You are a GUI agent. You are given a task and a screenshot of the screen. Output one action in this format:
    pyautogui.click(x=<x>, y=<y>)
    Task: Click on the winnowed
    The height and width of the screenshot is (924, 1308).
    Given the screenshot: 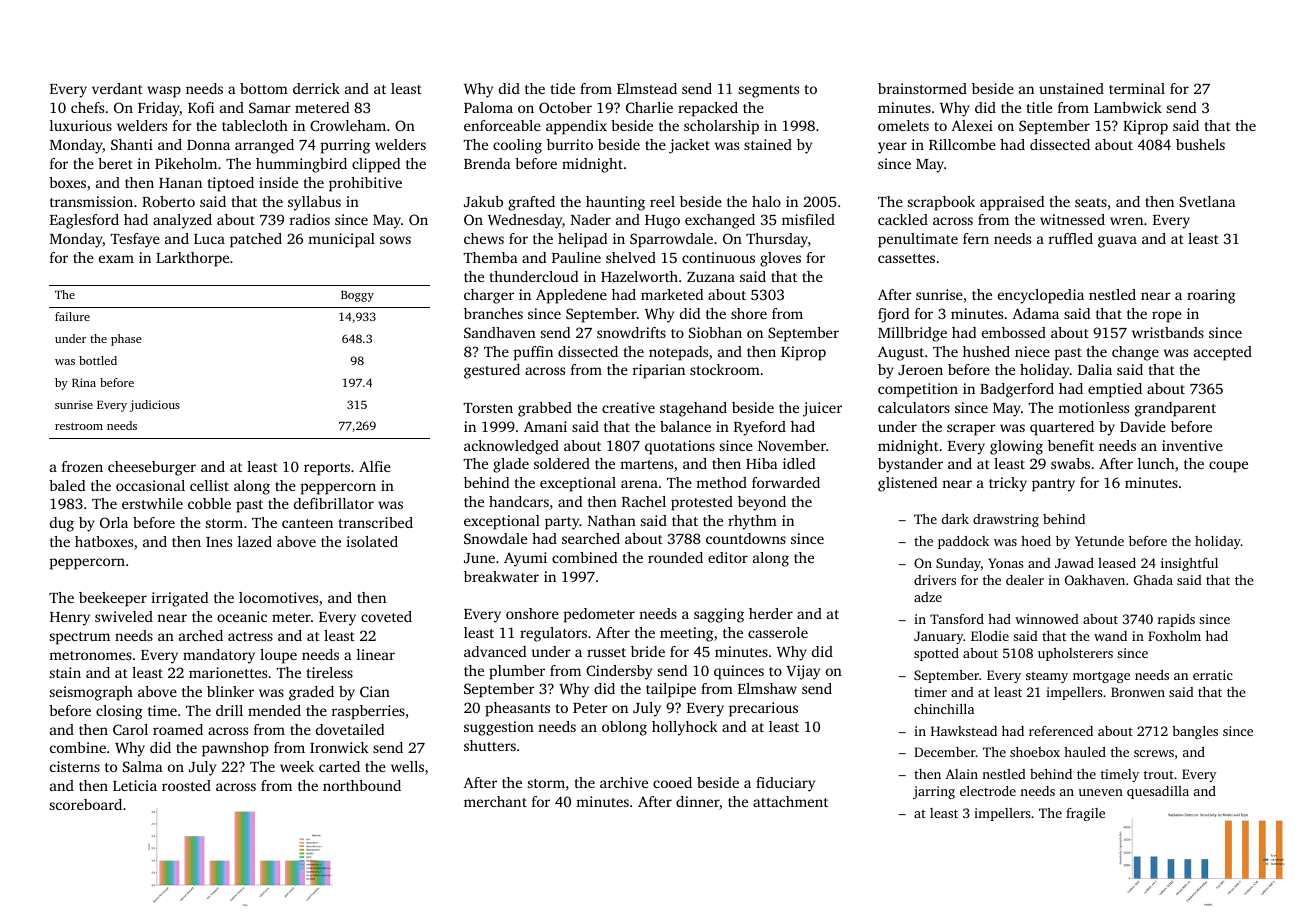 What is the action you would take?
    pyautogui.click(x=1047, y=619)
